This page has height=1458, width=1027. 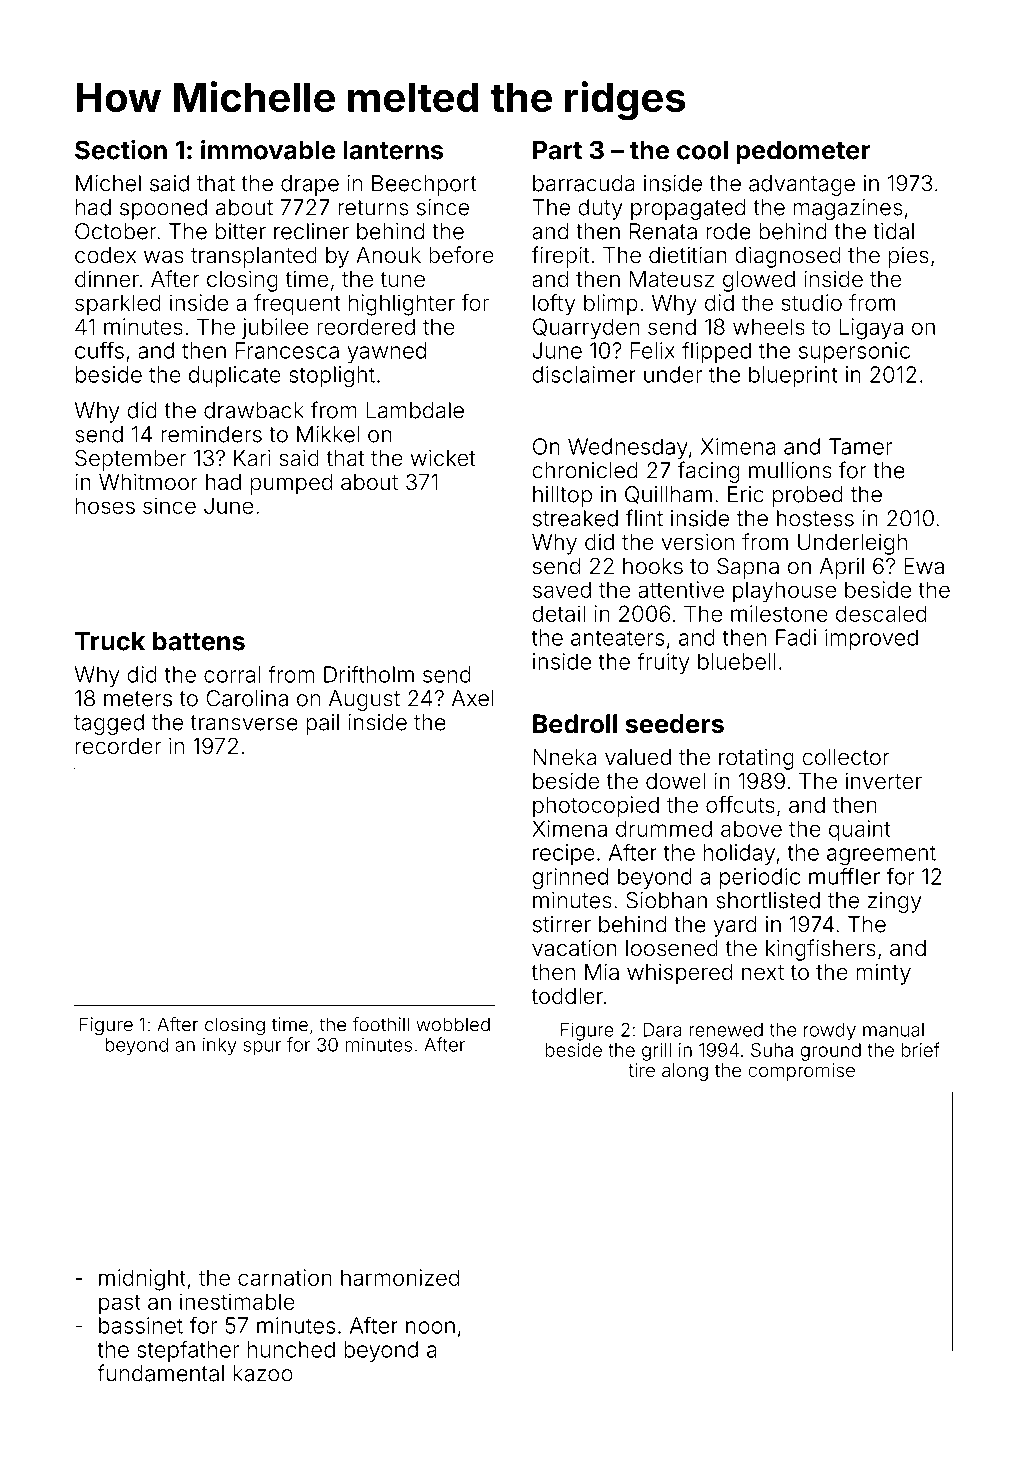 What do you see at coordinates (310, 185) in the page?
I see `drape` at bounding box center [310, 185].
